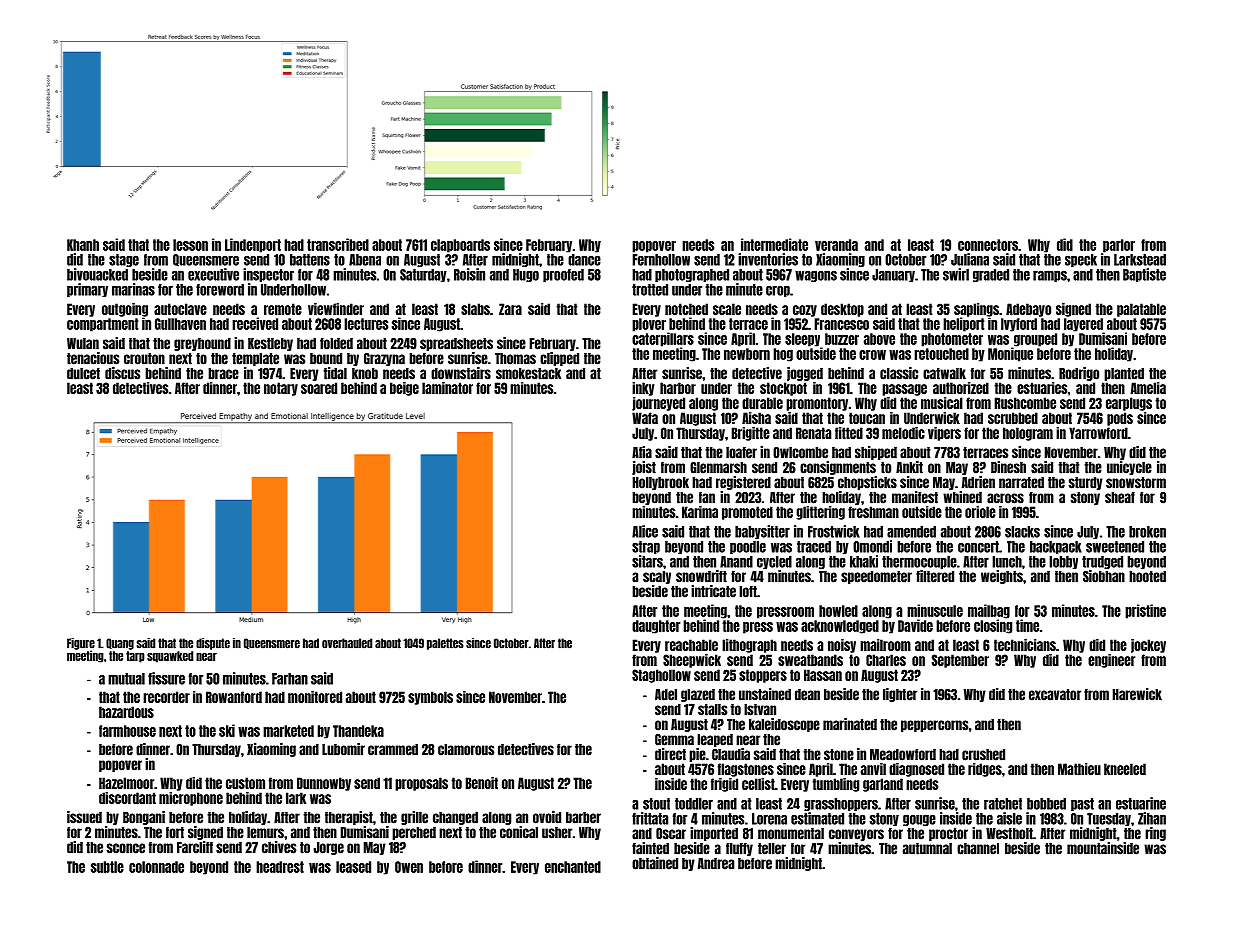 Image resolution: width=1233 pixels, height=952 pixels. Describe the element at coordinates (1027, 625) in the page. I see `time` at that location.
